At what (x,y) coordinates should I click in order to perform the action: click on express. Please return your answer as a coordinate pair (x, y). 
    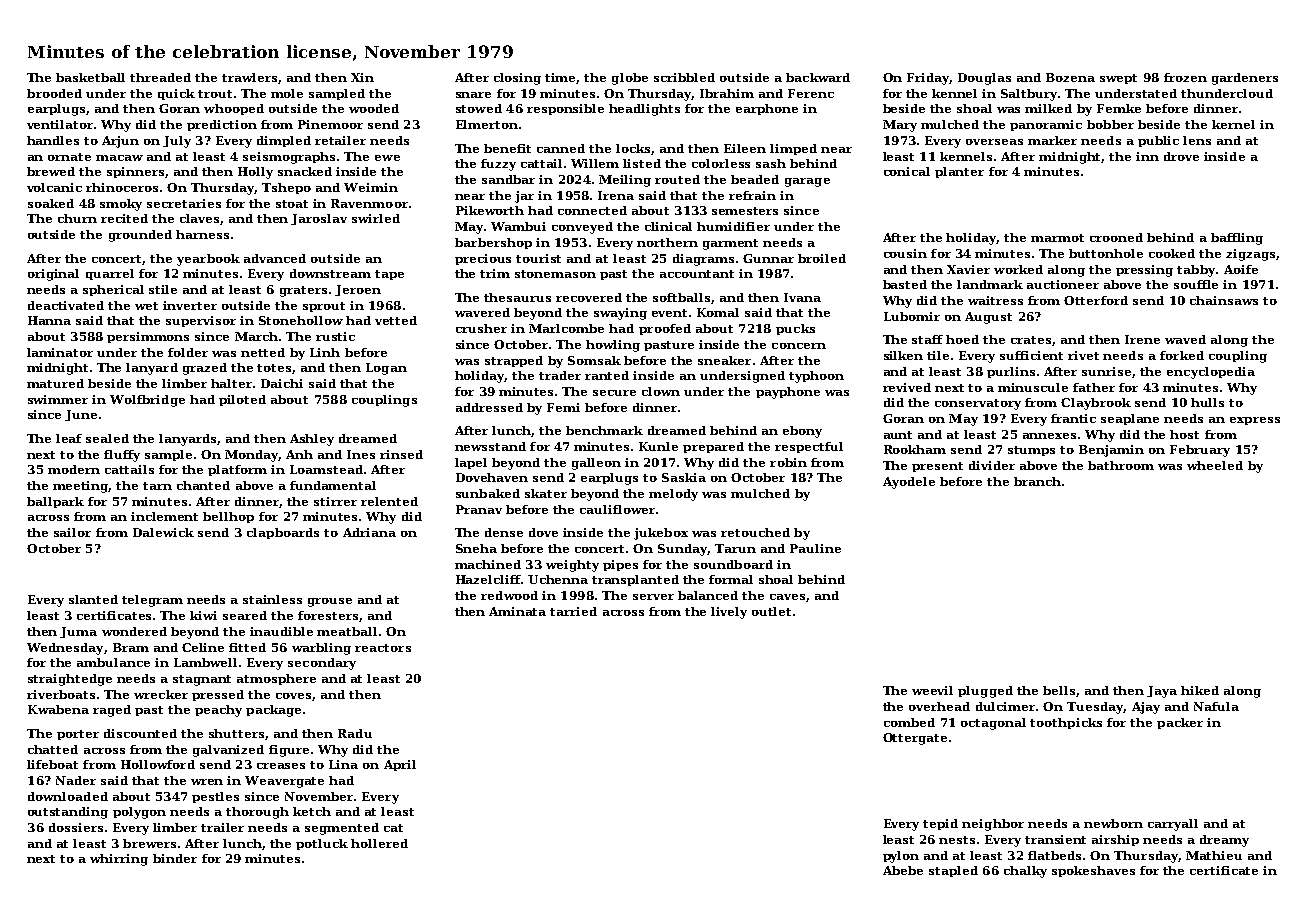
    Looking at the image, I should click on (1255, 421).
